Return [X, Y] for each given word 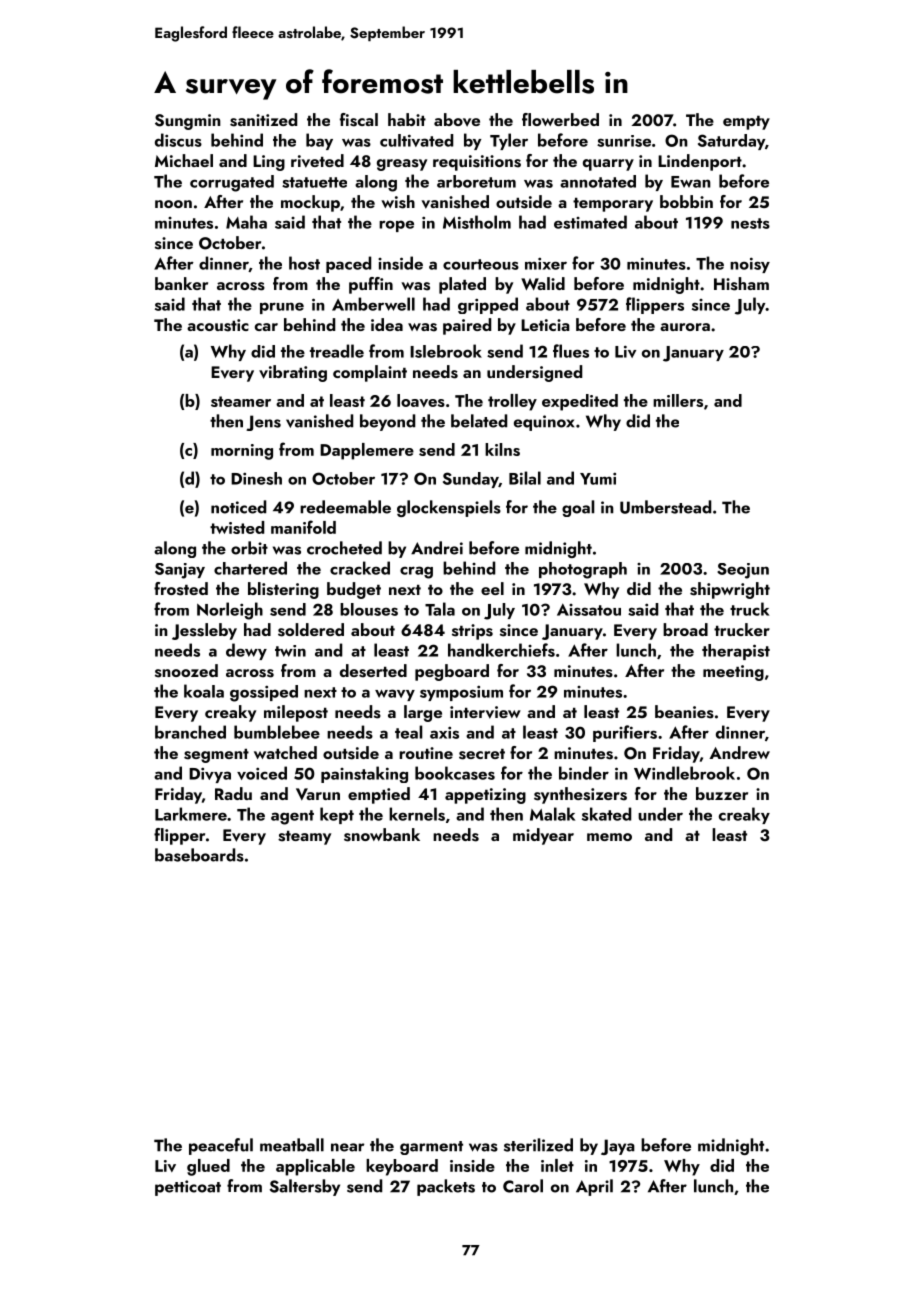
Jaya [618, 1147]
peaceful [221, 1146]
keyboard [402, 1167]
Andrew [739, 752]
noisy [750, 265]
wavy [395, 695]
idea [387, 324]
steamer [241, 401]
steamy [304, 838]
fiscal [359, 120]
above [457, 120]
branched [190, 732]
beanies [684, 712]
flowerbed [560, 119]
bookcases [455, 773]
